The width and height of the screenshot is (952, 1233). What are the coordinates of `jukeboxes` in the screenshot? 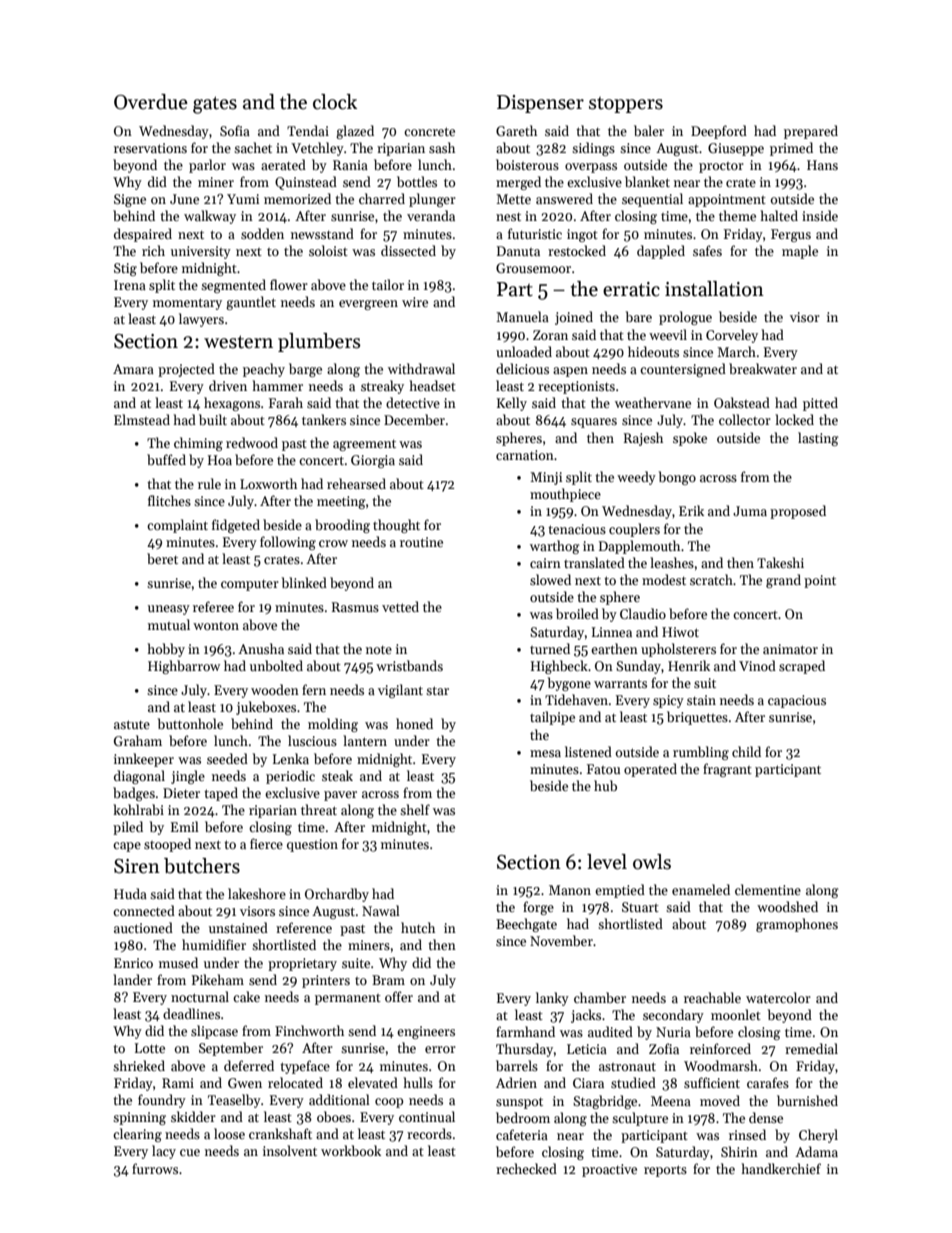 It's located at (266, 708).
